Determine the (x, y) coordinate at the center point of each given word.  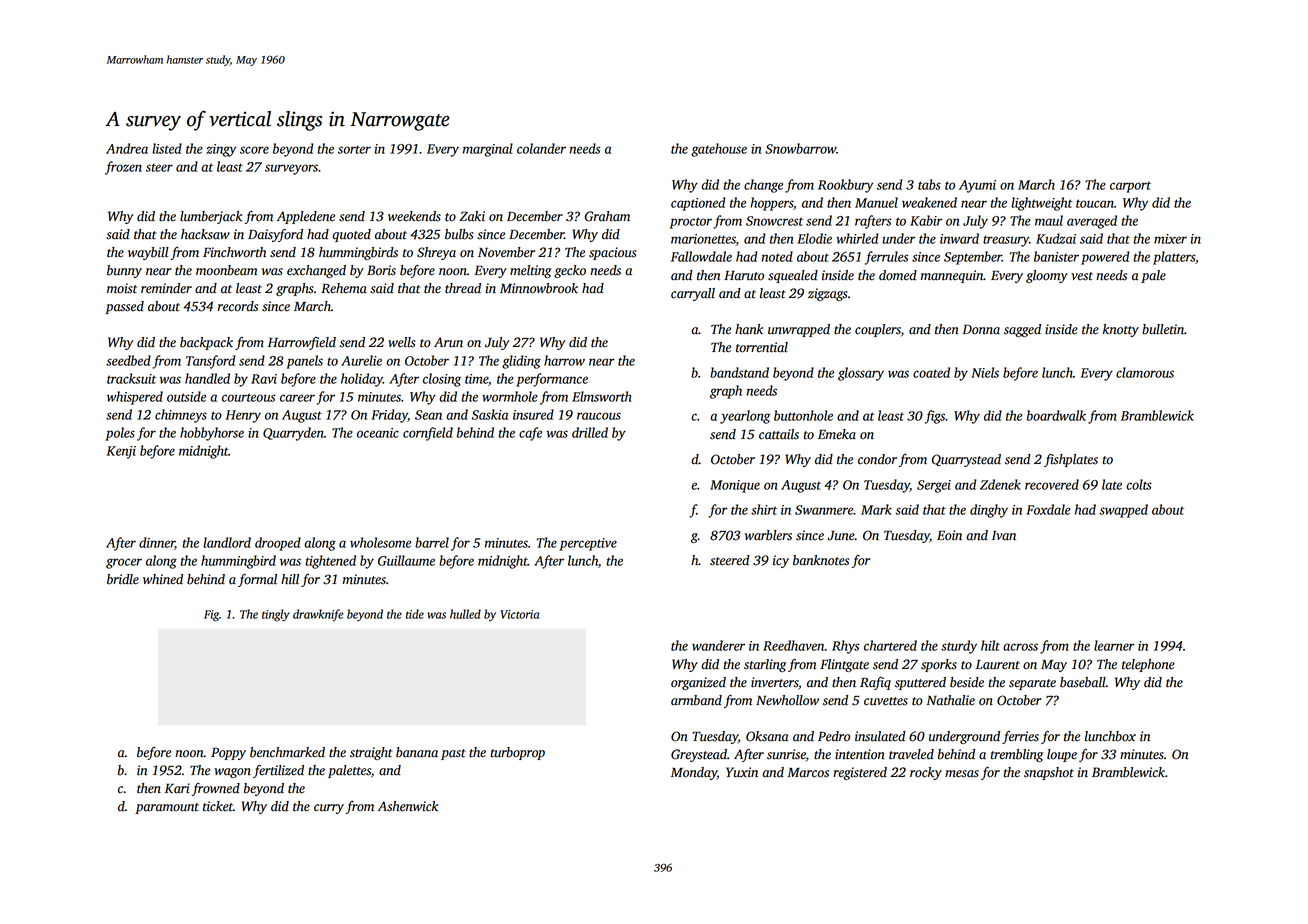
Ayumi (977, 186)
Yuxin (742, 772)
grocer (124, 563)
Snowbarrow (800, 148)
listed (167, 148)
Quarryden (293, 434)
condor (877, 459)
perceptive (588, 544)
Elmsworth (602, 396)
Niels (985, 372)
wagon (233, 773)
